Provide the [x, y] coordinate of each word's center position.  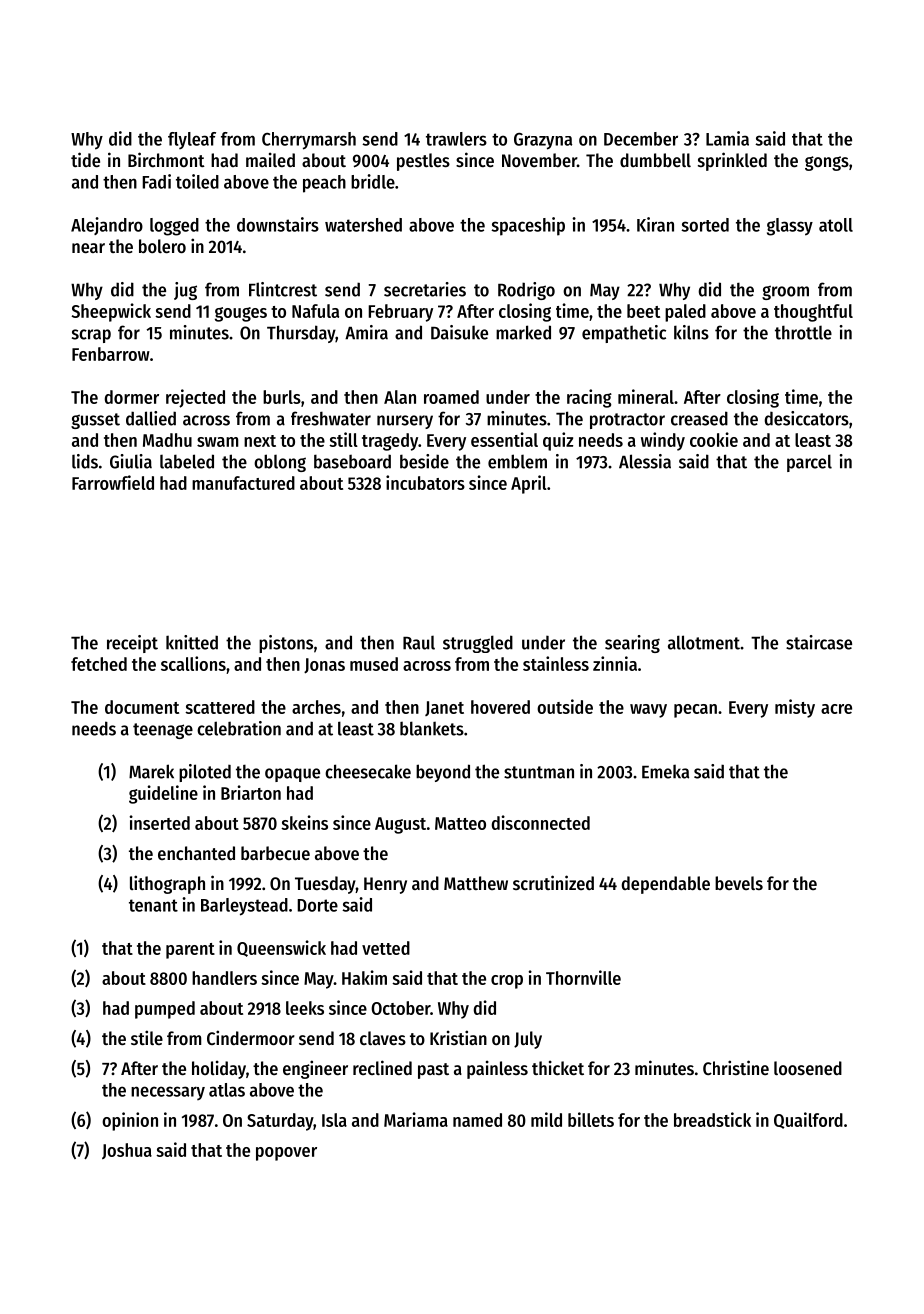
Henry [385, 885]
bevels [739, 883]
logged [174, 227]
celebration [239, 728]
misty [795, 708]
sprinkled [732, 161]
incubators [425, 482]
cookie [714, 439]
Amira [366, 332]
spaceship [528, 226]
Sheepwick [111, 312]
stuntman [539, 772]
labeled [187, 461]
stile [147, 1037]
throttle [803, 332]
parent [190, 951]
